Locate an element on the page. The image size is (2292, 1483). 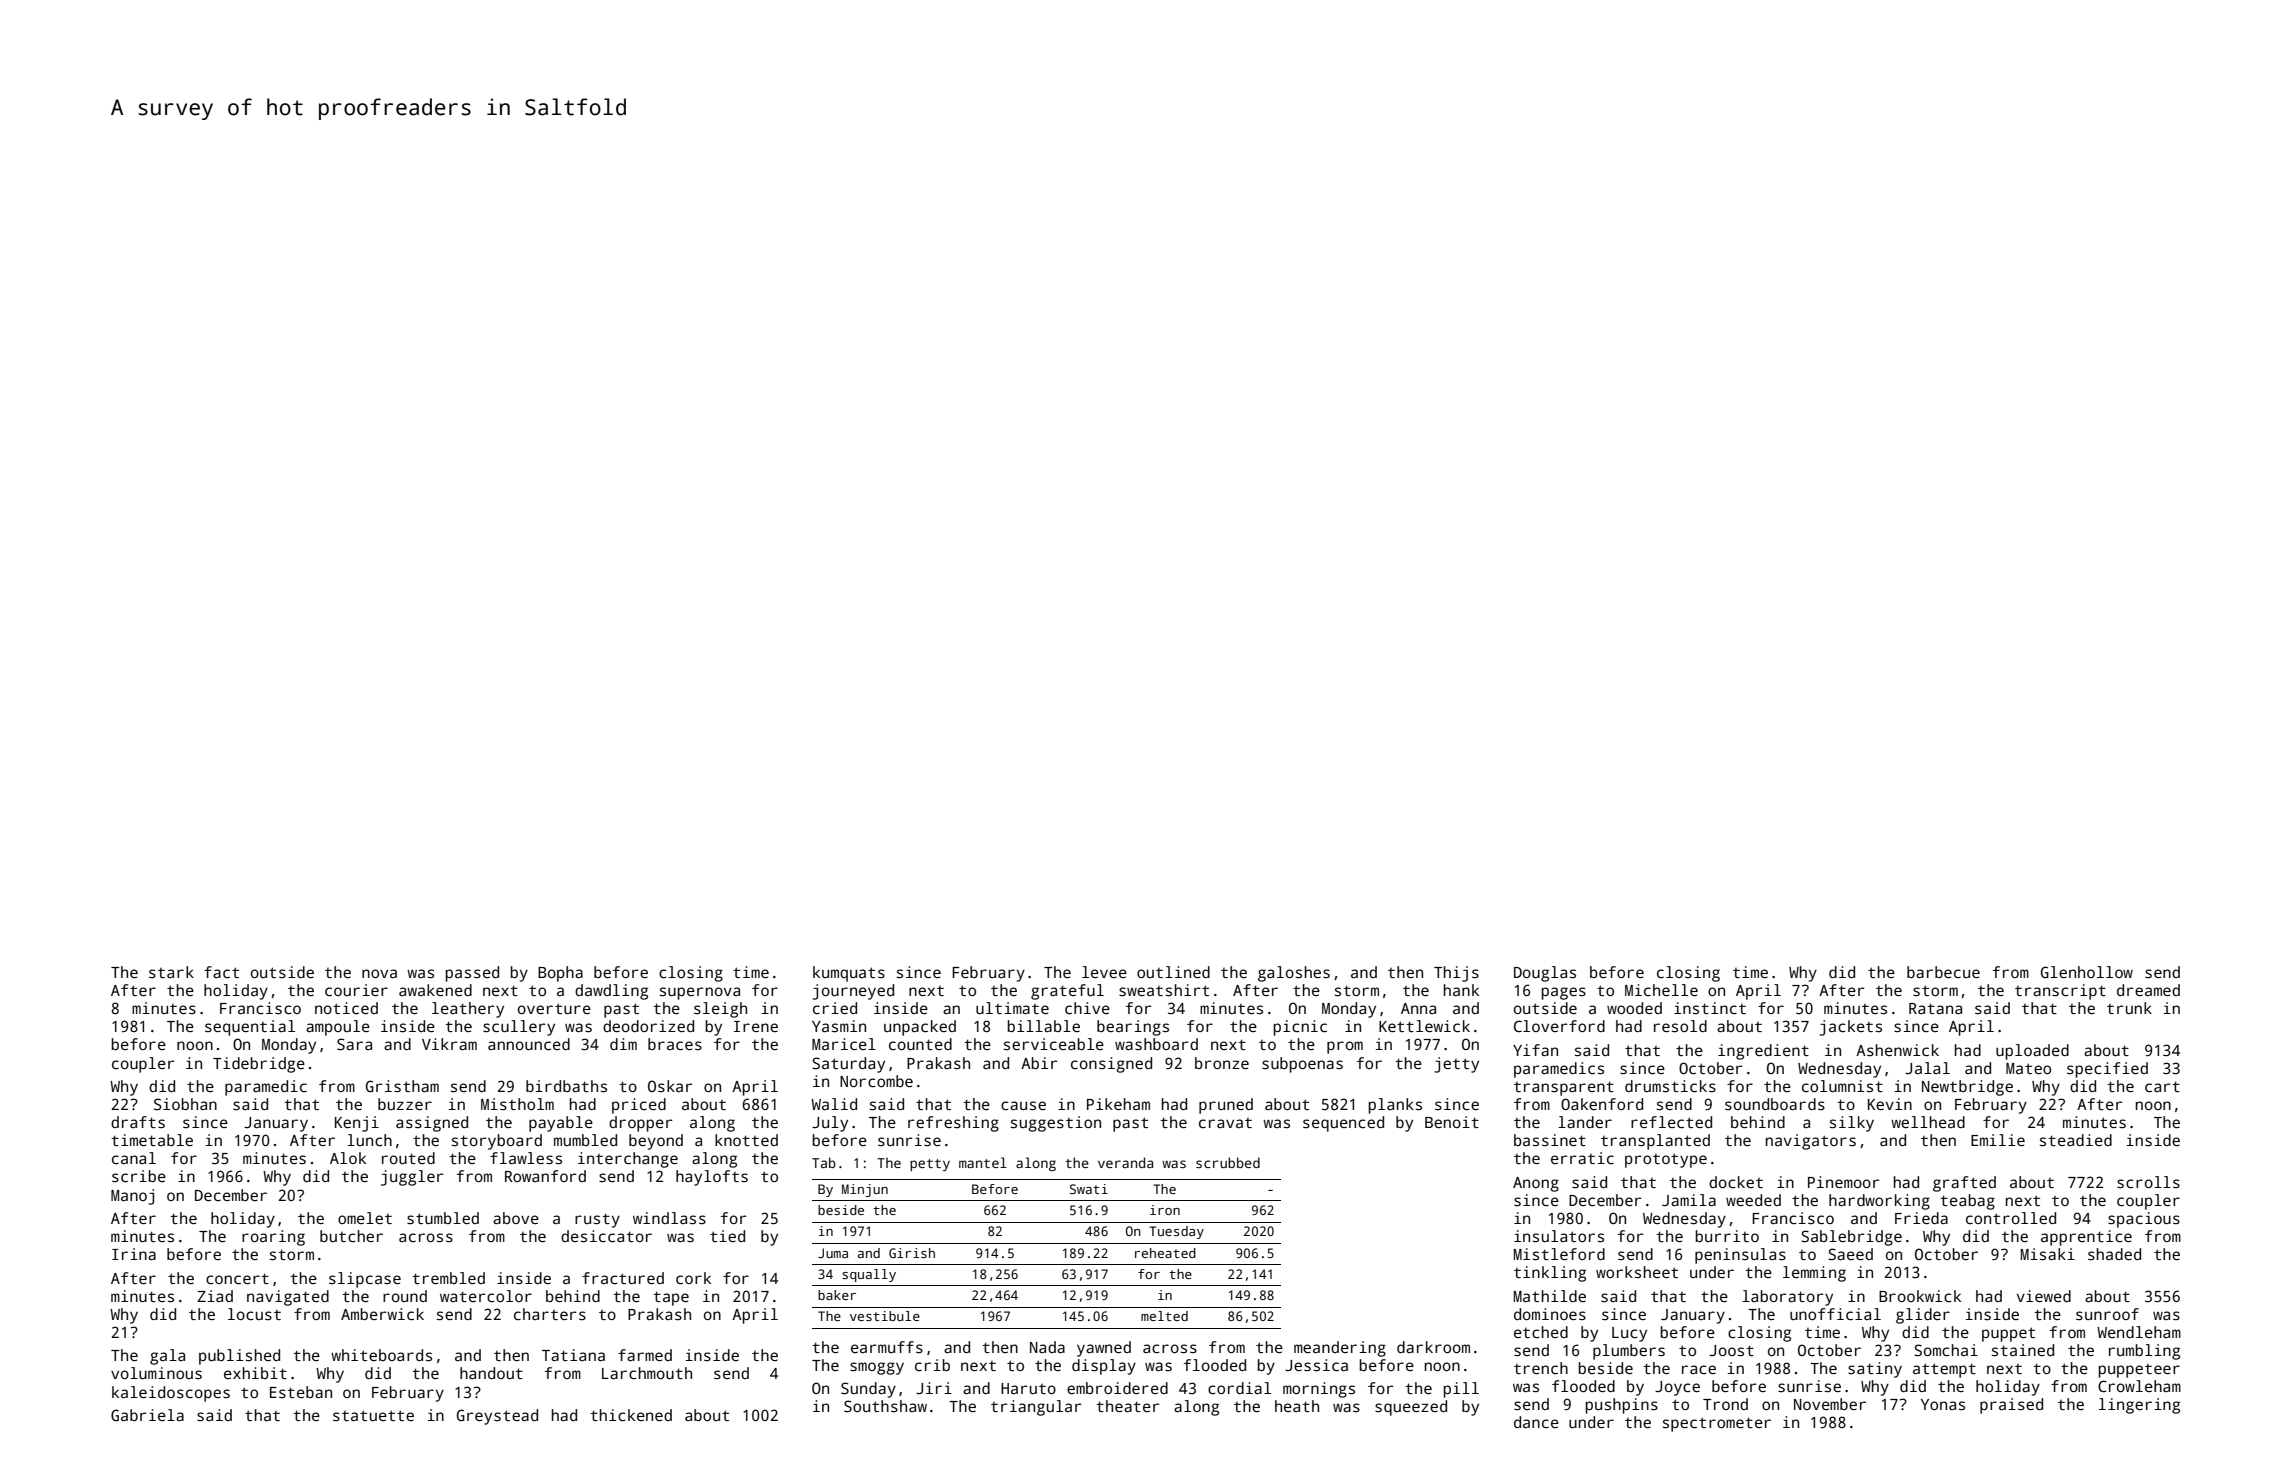
barbecue is located at coordinates (1943, 972).
